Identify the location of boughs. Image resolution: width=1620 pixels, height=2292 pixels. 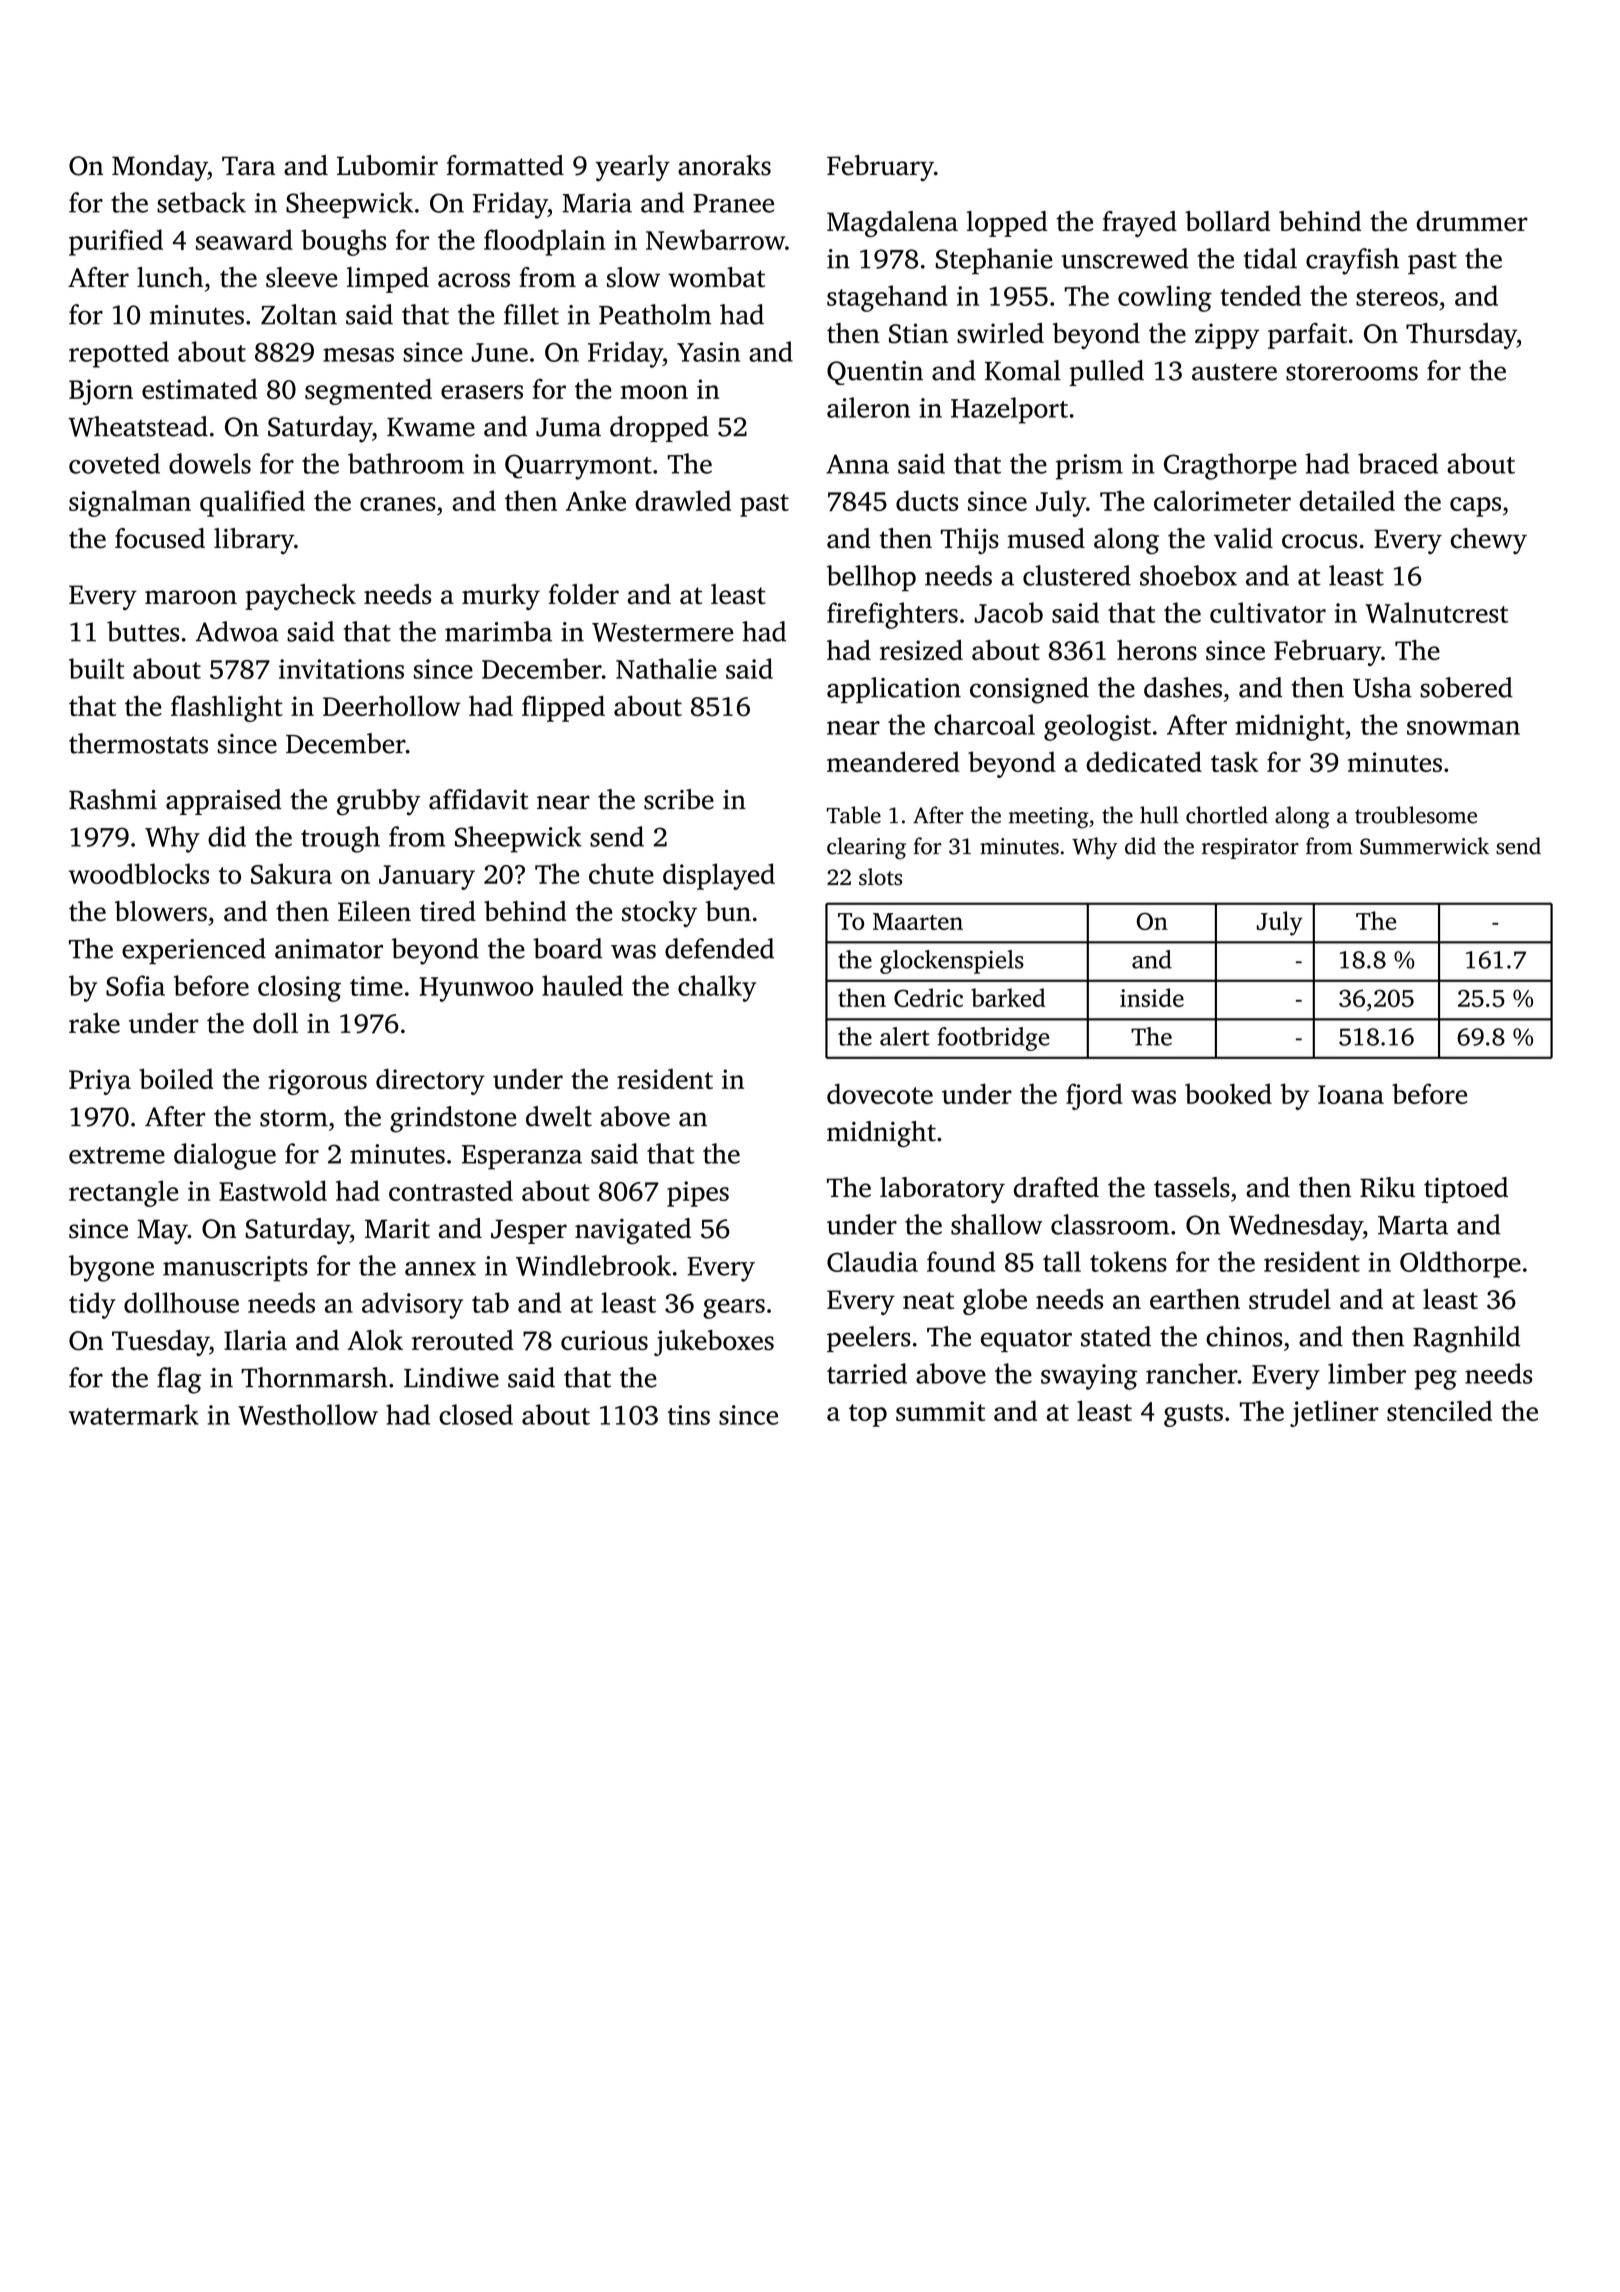
(343, 242).
